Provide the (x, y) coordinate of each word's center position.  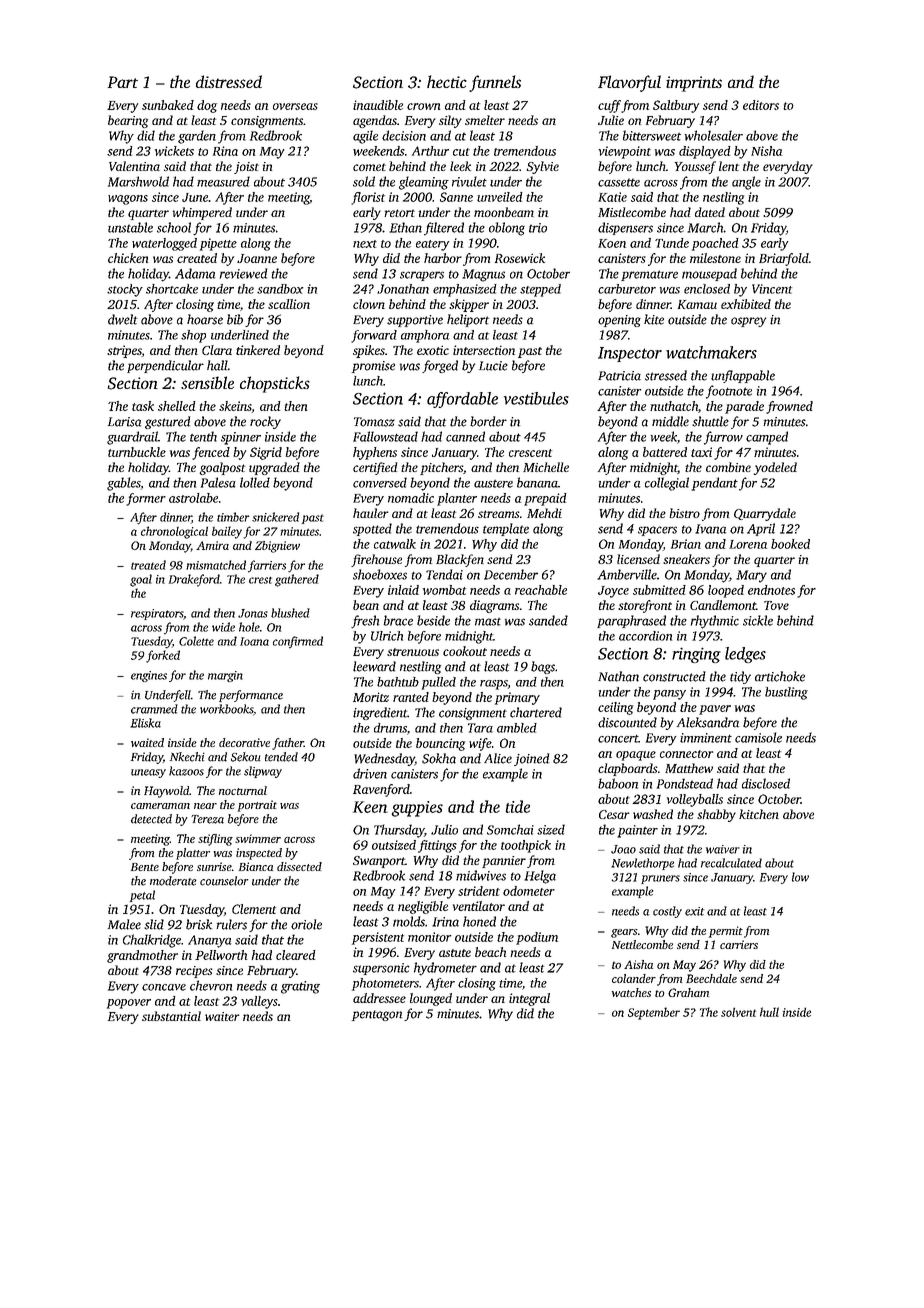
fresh (365, 622)
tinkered (258, 350)
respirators (157, 614)
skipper (469, 305)
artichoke (780, 676)
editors (761, 105)
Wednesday (384, 759)
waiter (222, 1016)
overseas (295, 106)
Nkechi (187, 757)
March (705, 227)
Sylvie (543, 167)
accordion (645, 636)
